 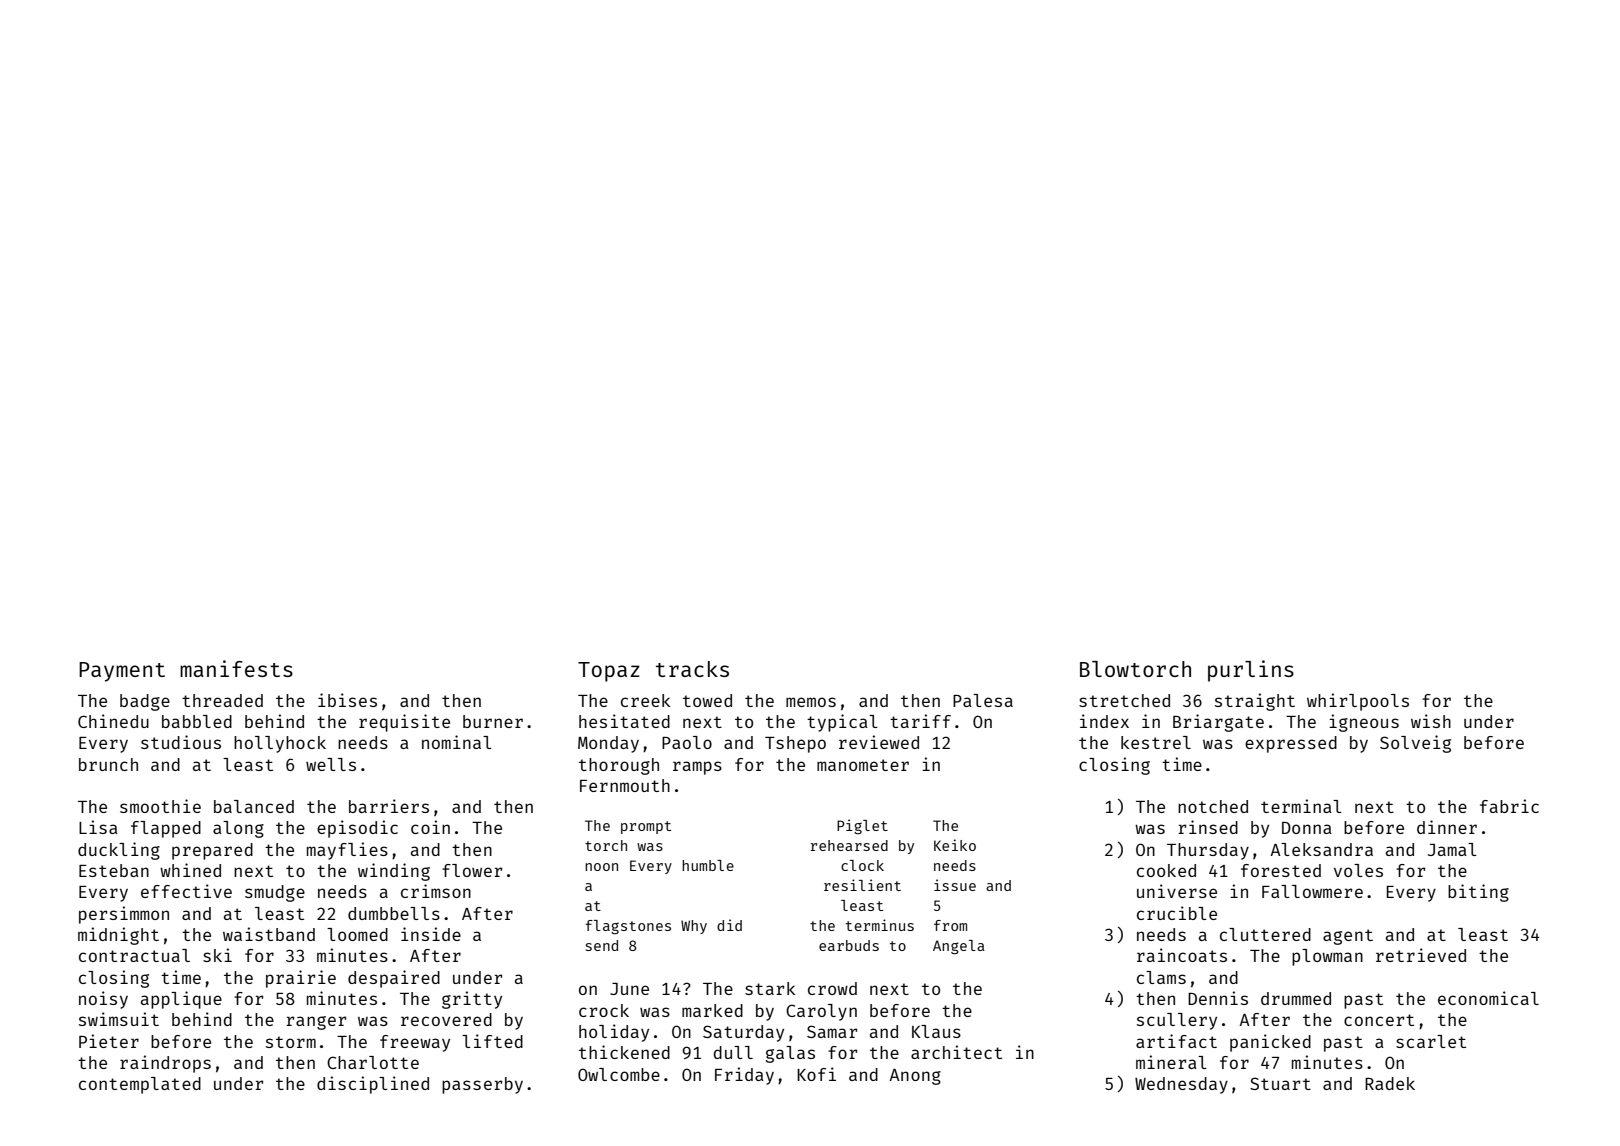 I want to click on noon, so click(x=601, y=867).
